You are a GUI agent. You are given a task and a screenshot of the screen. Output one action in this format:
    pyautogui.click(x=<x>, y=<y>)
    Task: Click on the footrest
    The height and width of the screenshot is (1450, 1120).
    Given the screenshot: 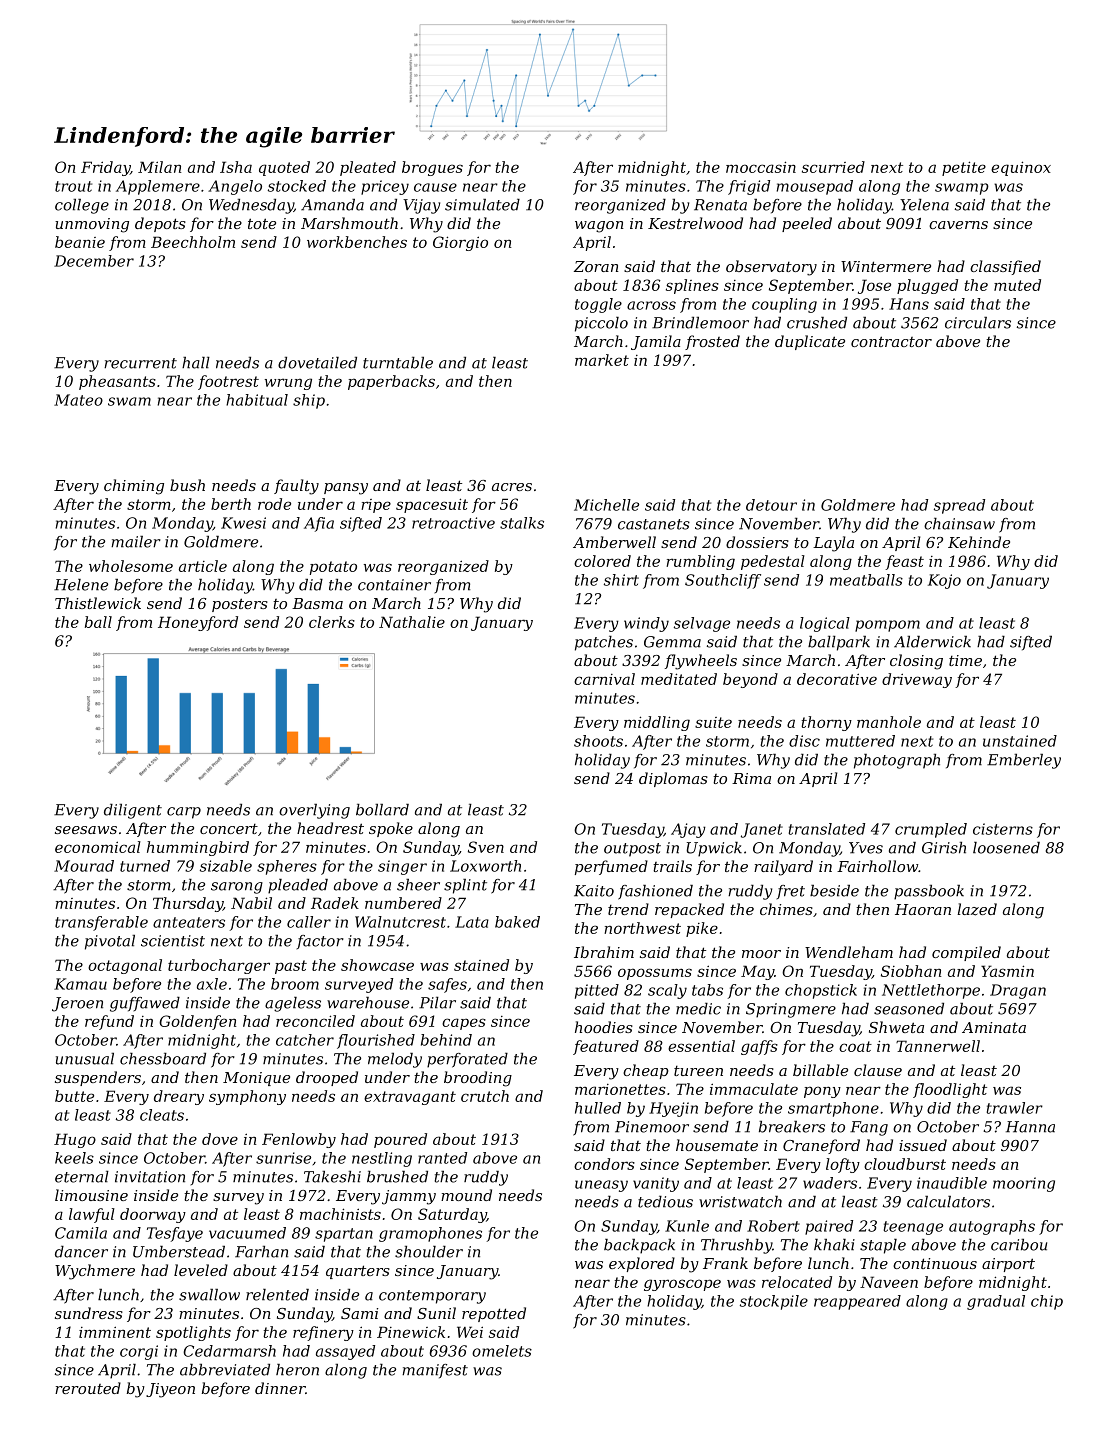 What is the action you would take?
    pyautogui.click(x=228, y=382)
